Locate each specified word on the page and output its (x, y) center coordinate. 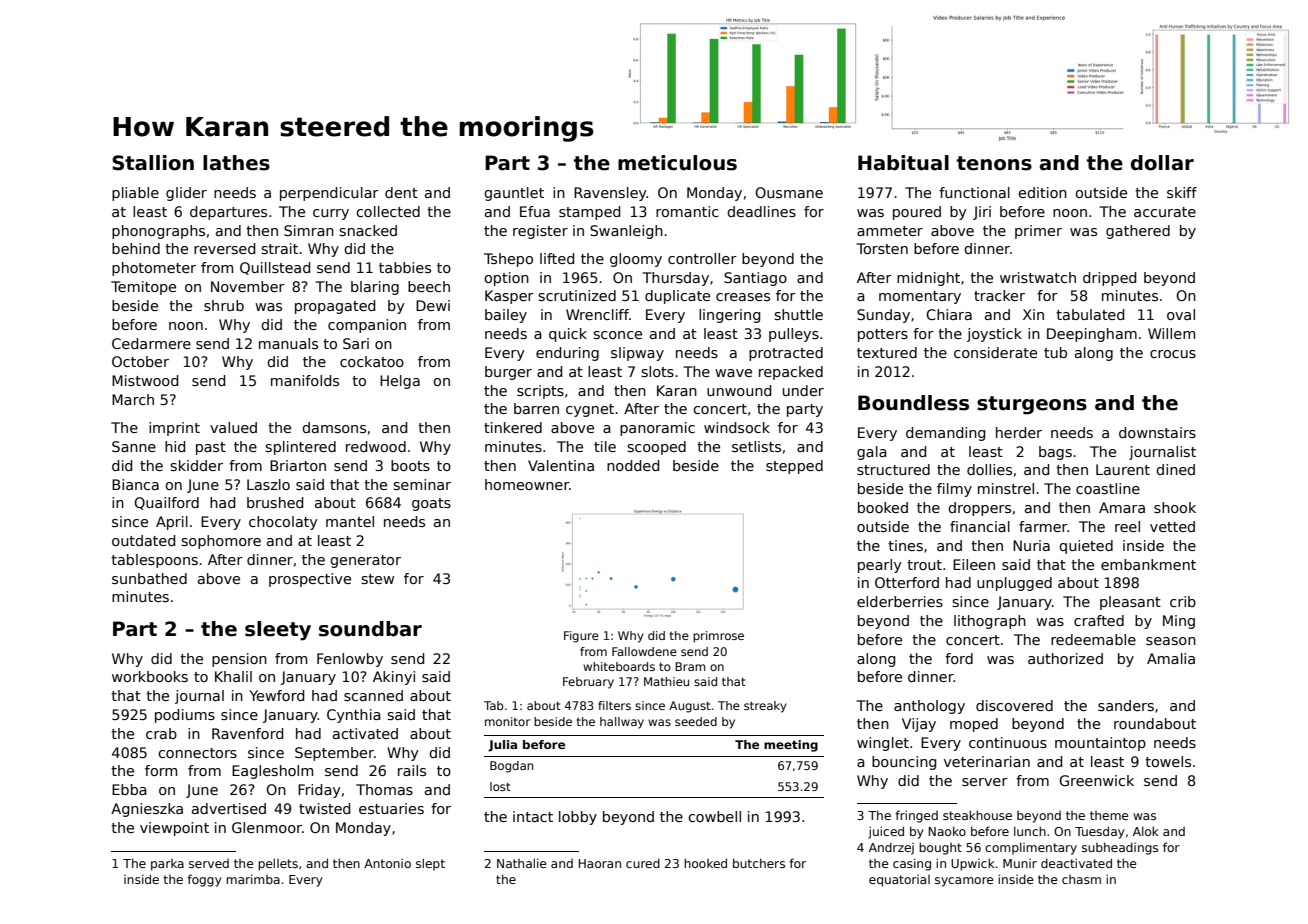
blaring (375, 288)
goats (431, 504)
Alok (1146, 831)
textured (887, 352)
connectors (197, 753)
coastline (1108, 488)
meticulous (677, 163)
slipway (637, 354)
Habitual (903, 163)
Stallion (153, 163)
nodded (633, 465)
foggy (204, 880)
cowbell (714, 816)
